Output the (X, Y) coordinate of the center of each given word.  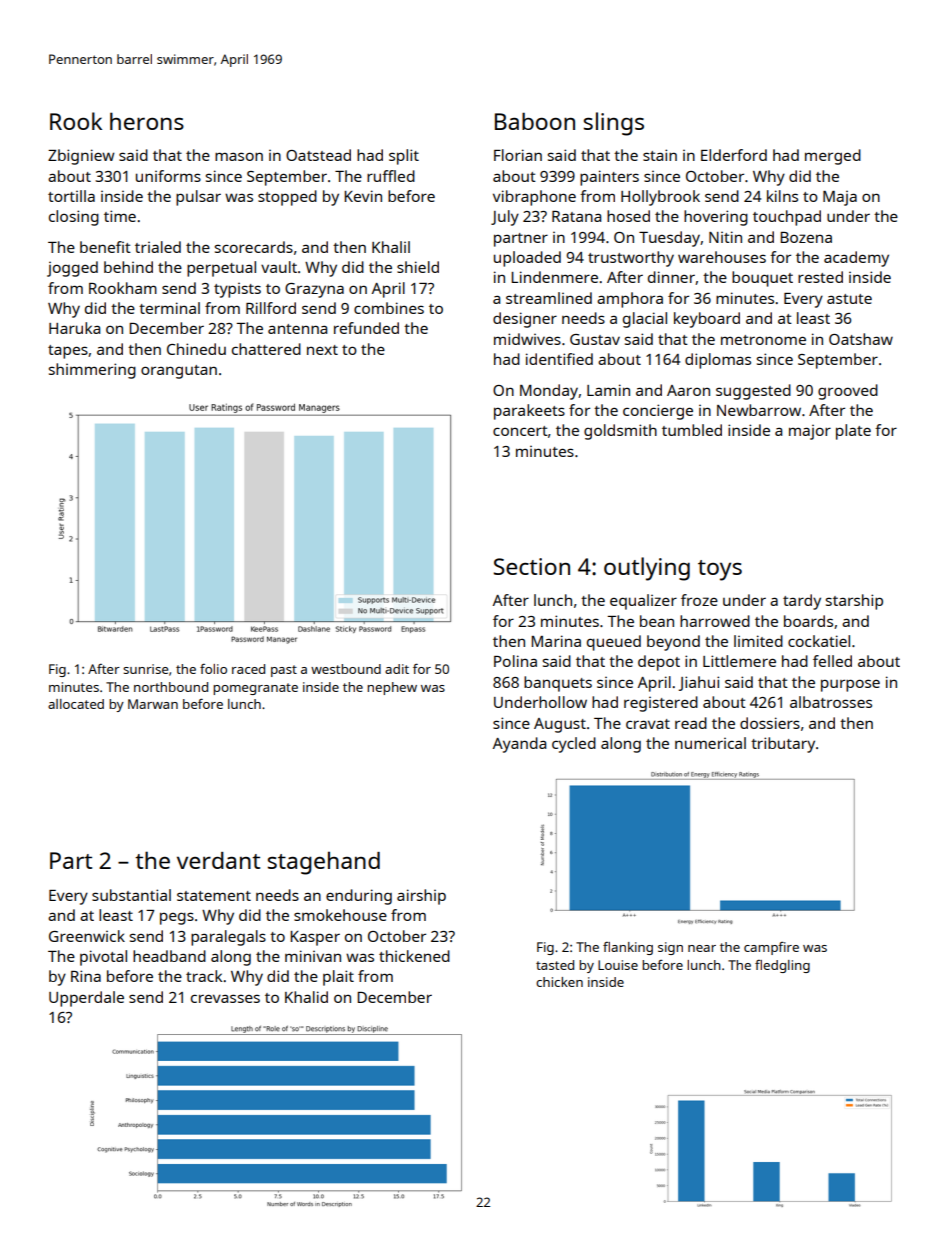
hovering (716, 218)
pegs (177, 918)
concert (520, 431)
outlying (647, 569)
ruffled (391, 176)
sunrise (145, 669)
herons (147, 121)
